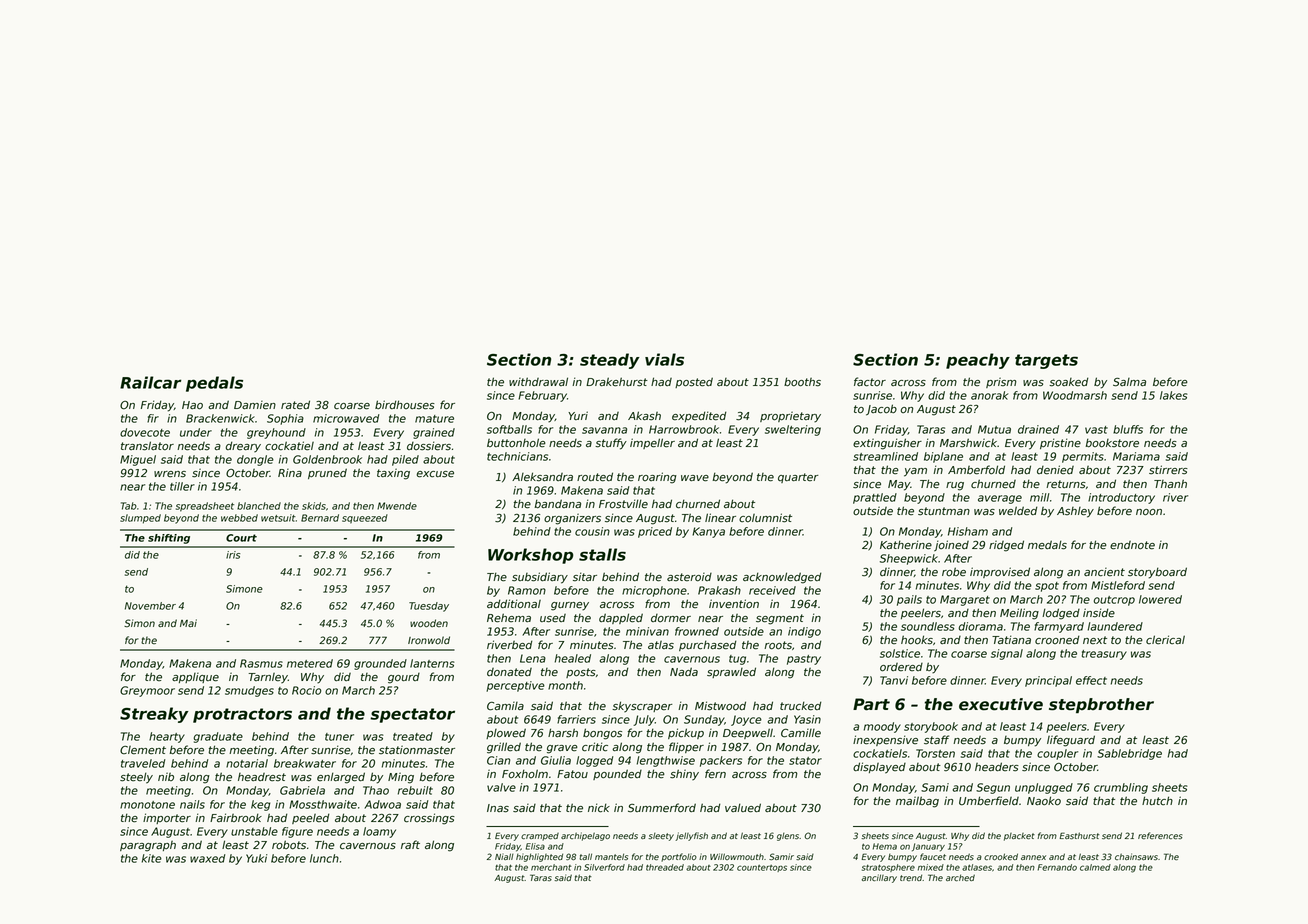  What do you see at coordinates (900, 653) in the screenshot?
I see `solstice` at bounding box center [900, 653].
